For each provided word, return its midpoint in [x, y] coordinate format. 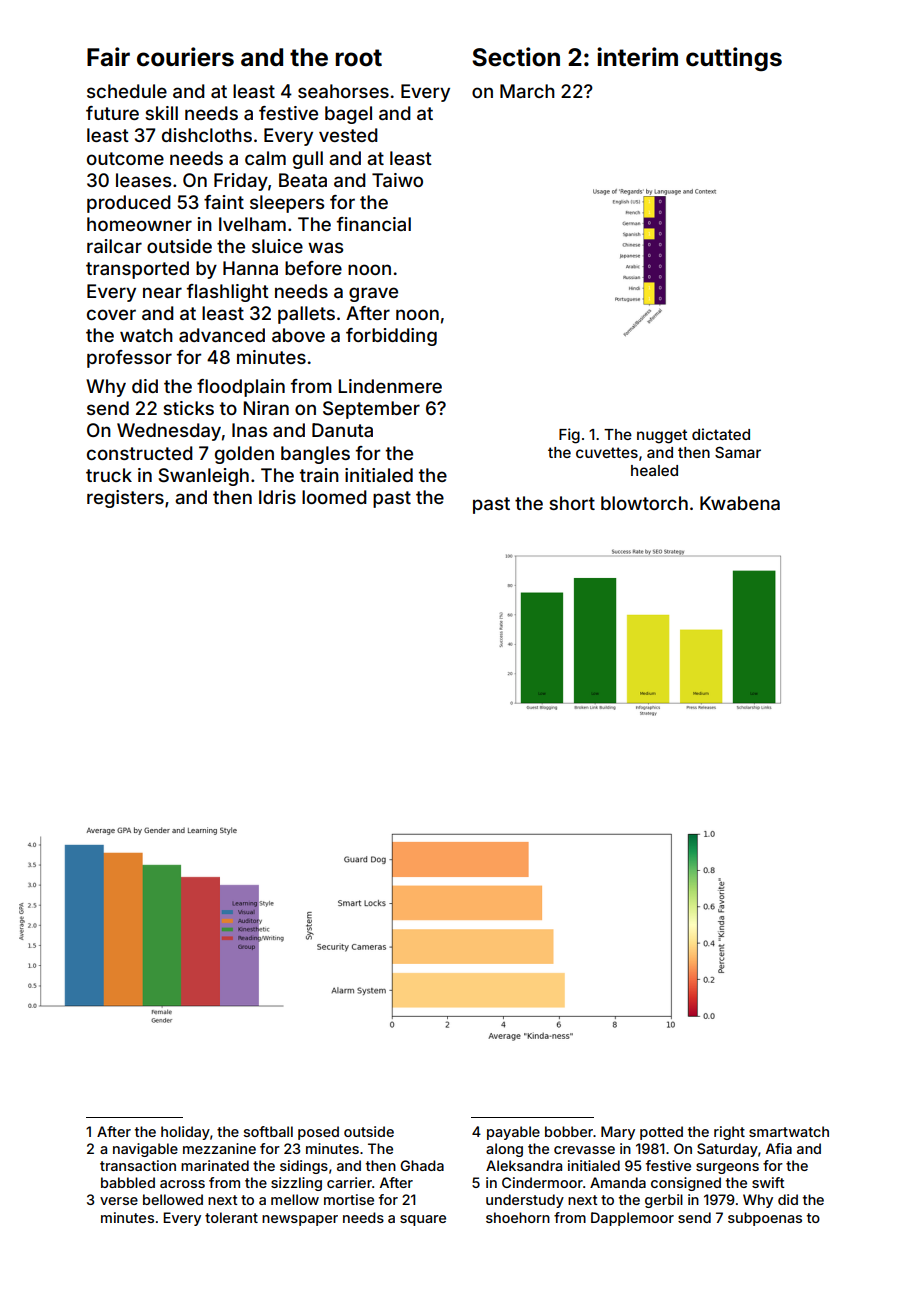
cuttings [734, 59]
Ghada [422, 1165]
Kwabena [740, 503]
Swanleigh [203, 477]
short [572, 503]
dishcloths [207, 135]
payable [513, 1133]
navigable [145, 1150]
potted [661, 1133]
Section [516, 57]
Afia [779, 1148]
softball [268, 1131]
